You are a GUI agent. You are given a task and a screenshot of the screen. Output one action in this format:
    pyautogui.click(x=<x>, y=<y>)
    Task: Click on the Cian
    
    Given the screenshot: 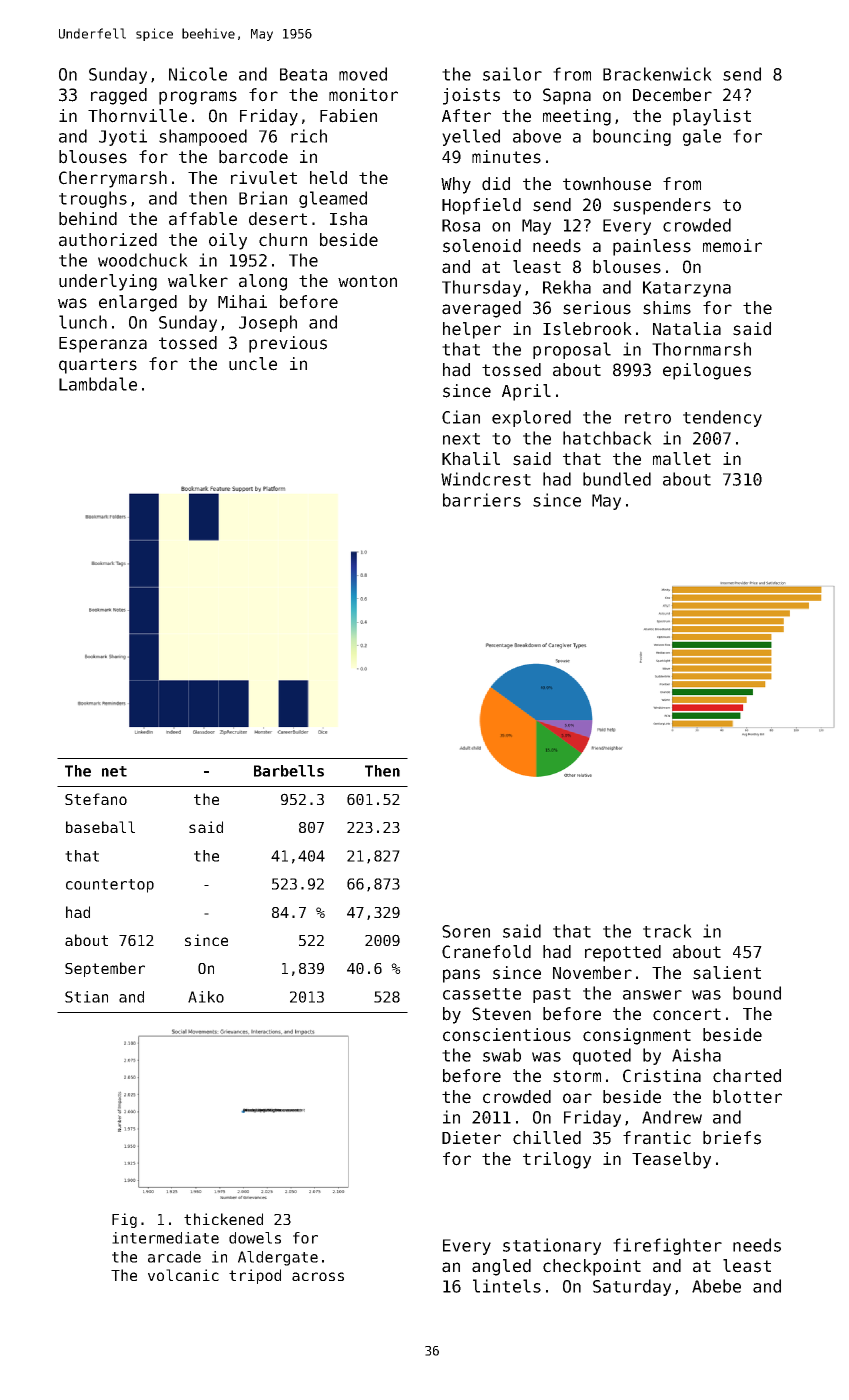 What is the action you would take?
    pyautogui.click(x=461, y=417)
